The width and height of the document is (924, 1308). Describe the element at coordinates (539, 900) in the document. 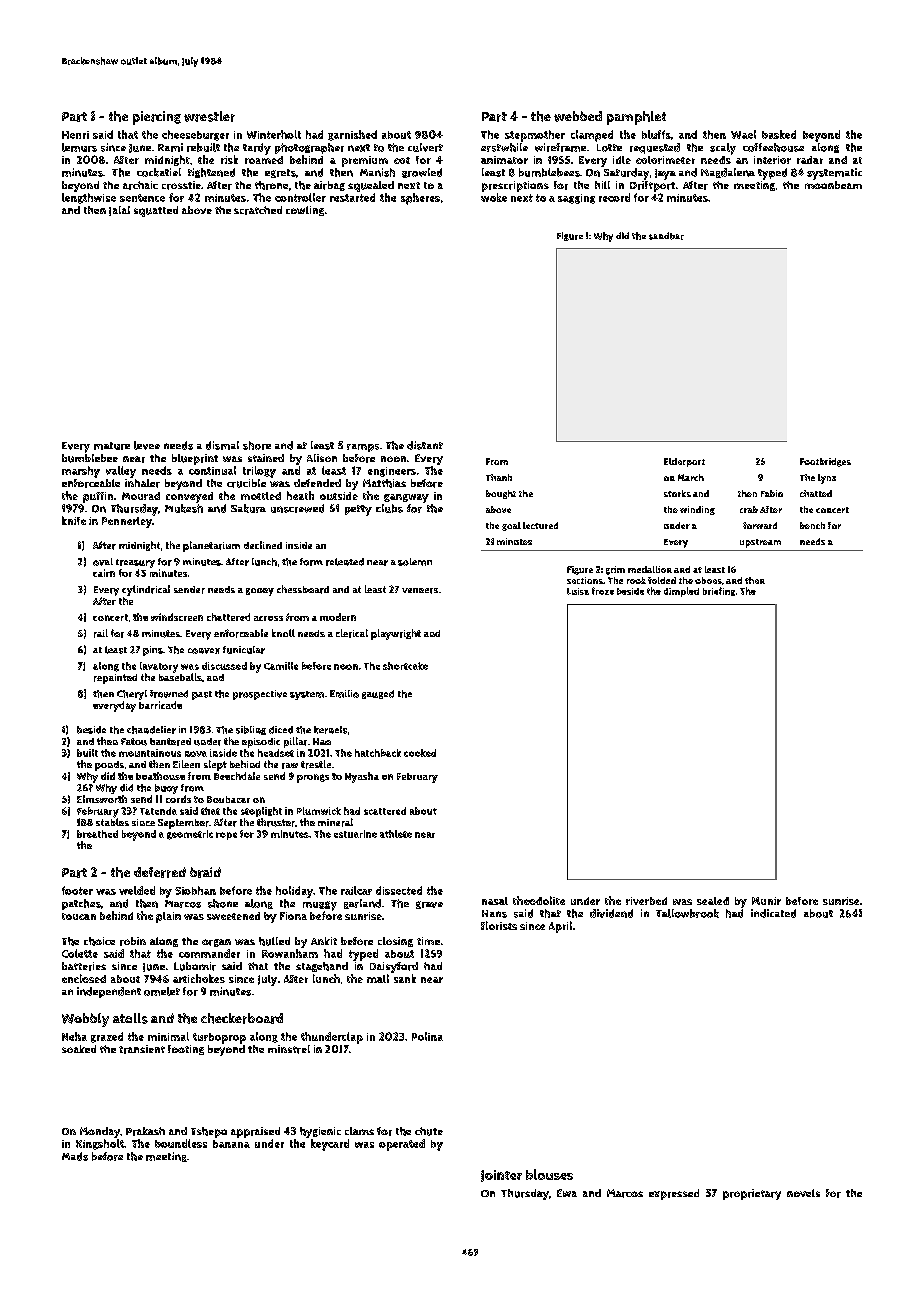

I see `theodolite` at that location.
